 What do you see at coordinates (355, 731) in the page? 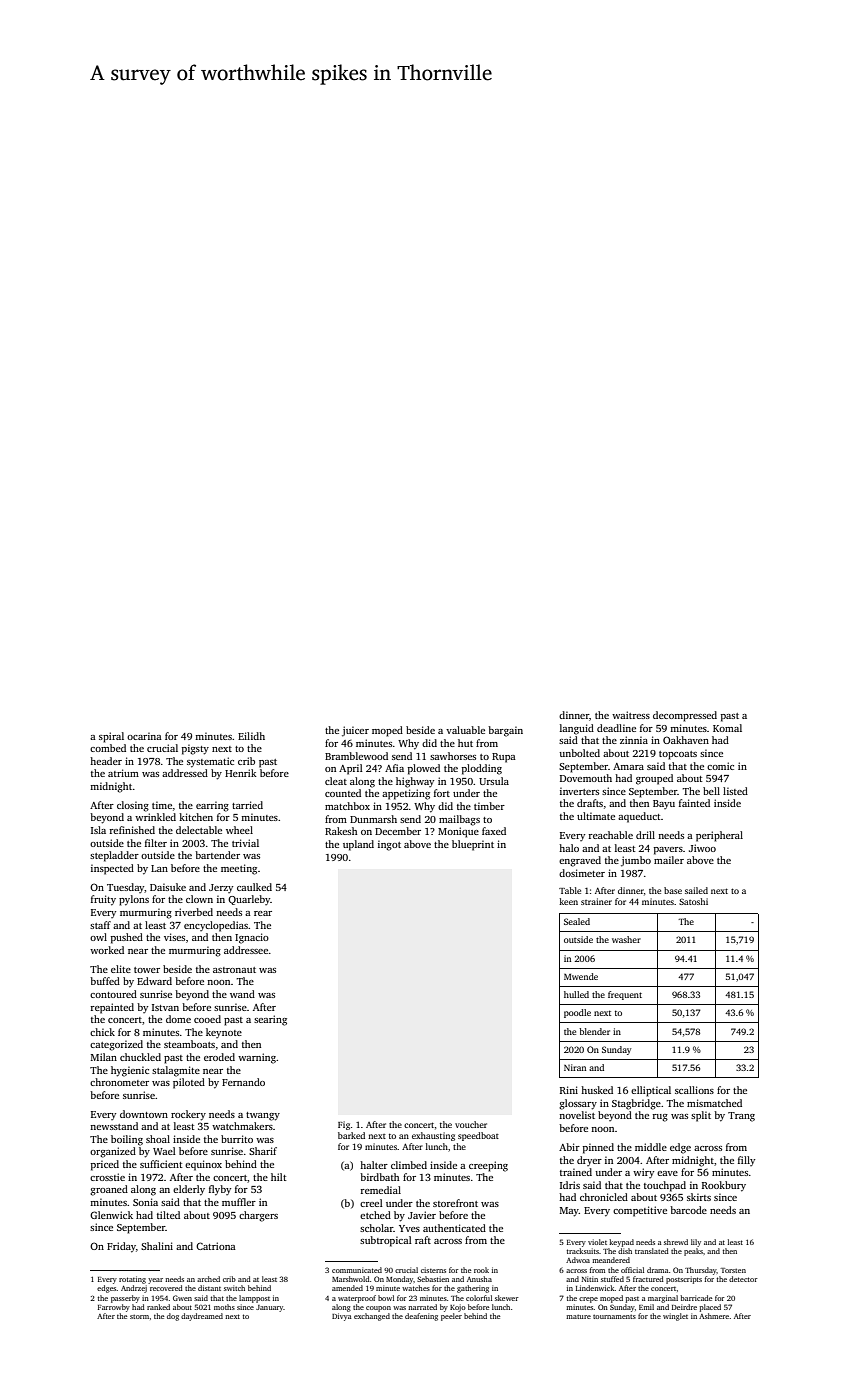
I see `juicer` at bounding box center [355, 731].
